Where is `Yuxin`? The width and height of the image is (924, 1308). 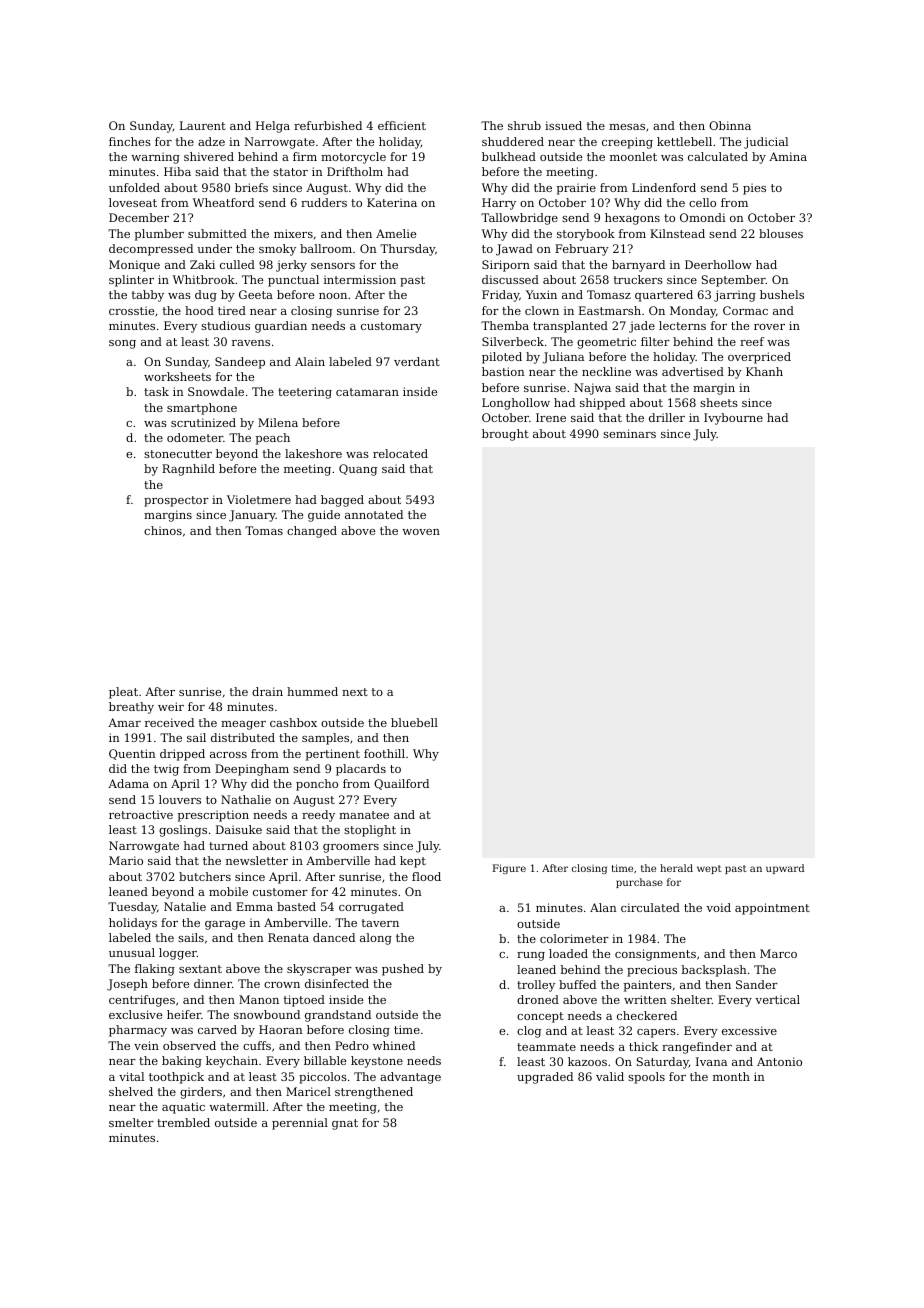
Yuxin is located at coordinates (541, 294).
